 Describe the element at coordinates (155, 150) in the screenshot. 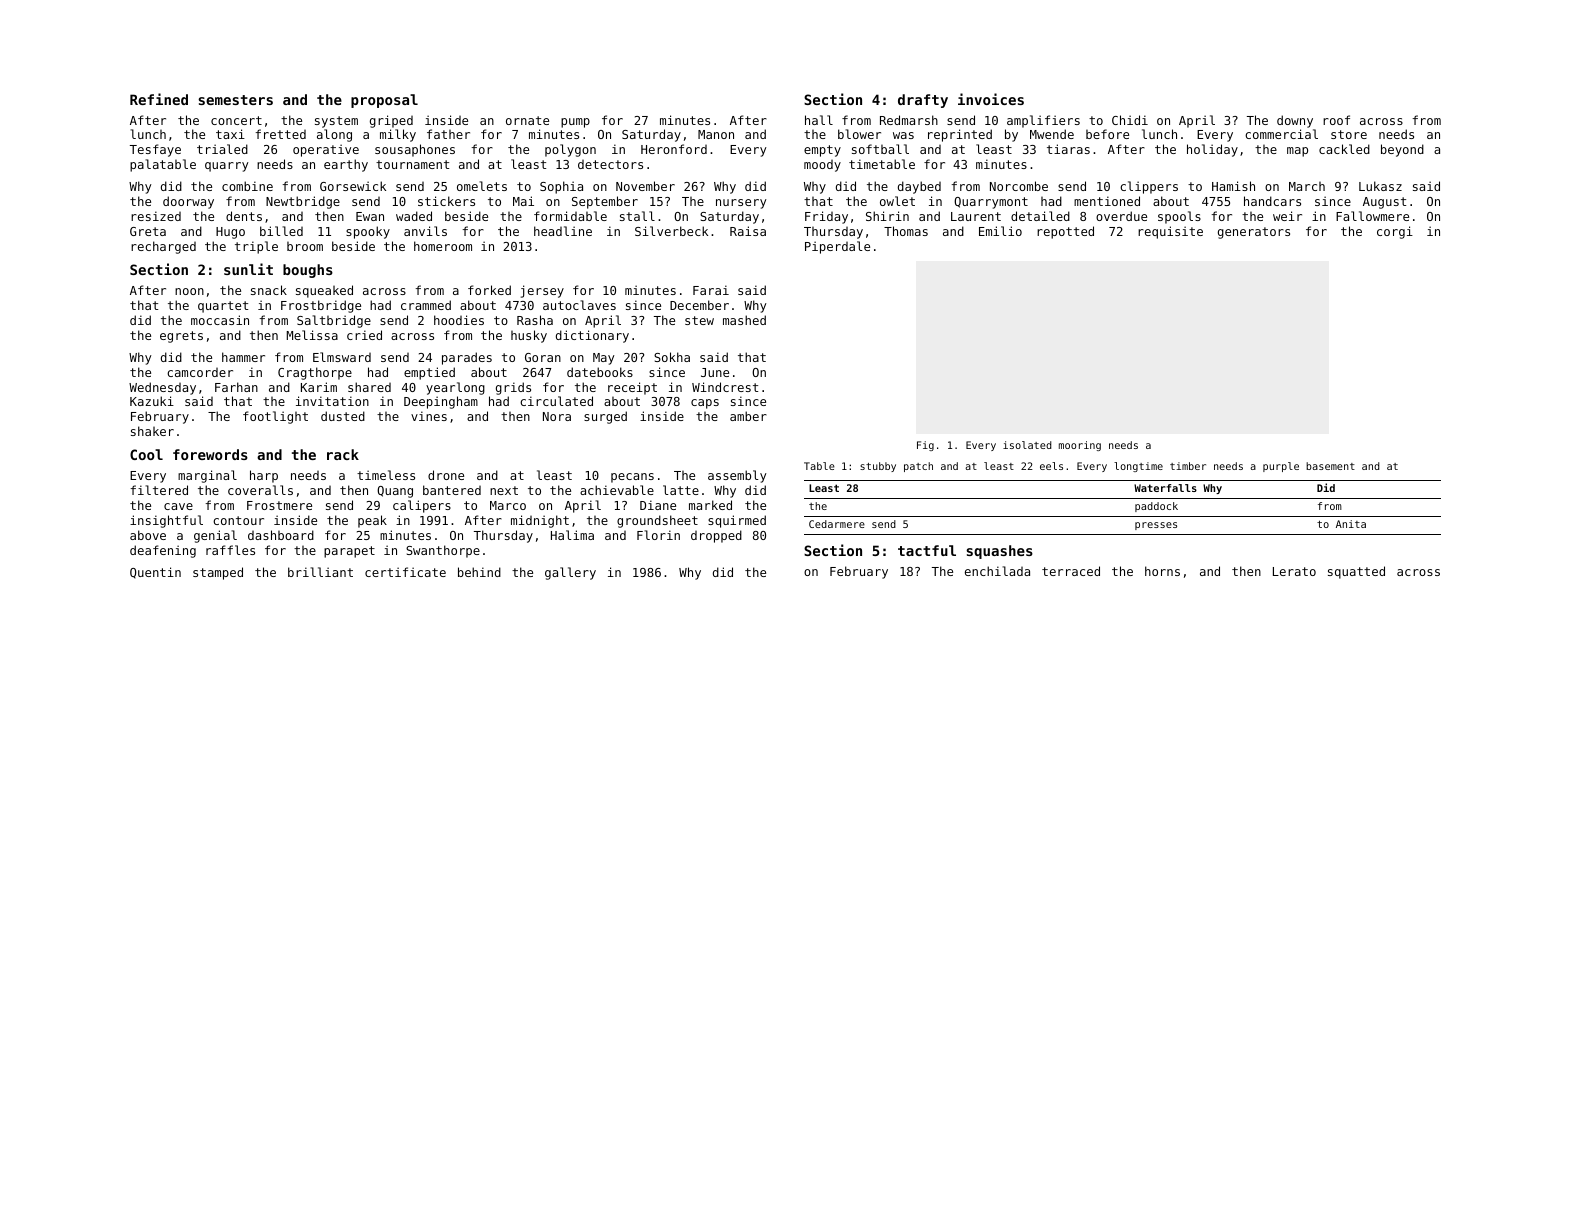

I see `Tesfaye` at that location.
